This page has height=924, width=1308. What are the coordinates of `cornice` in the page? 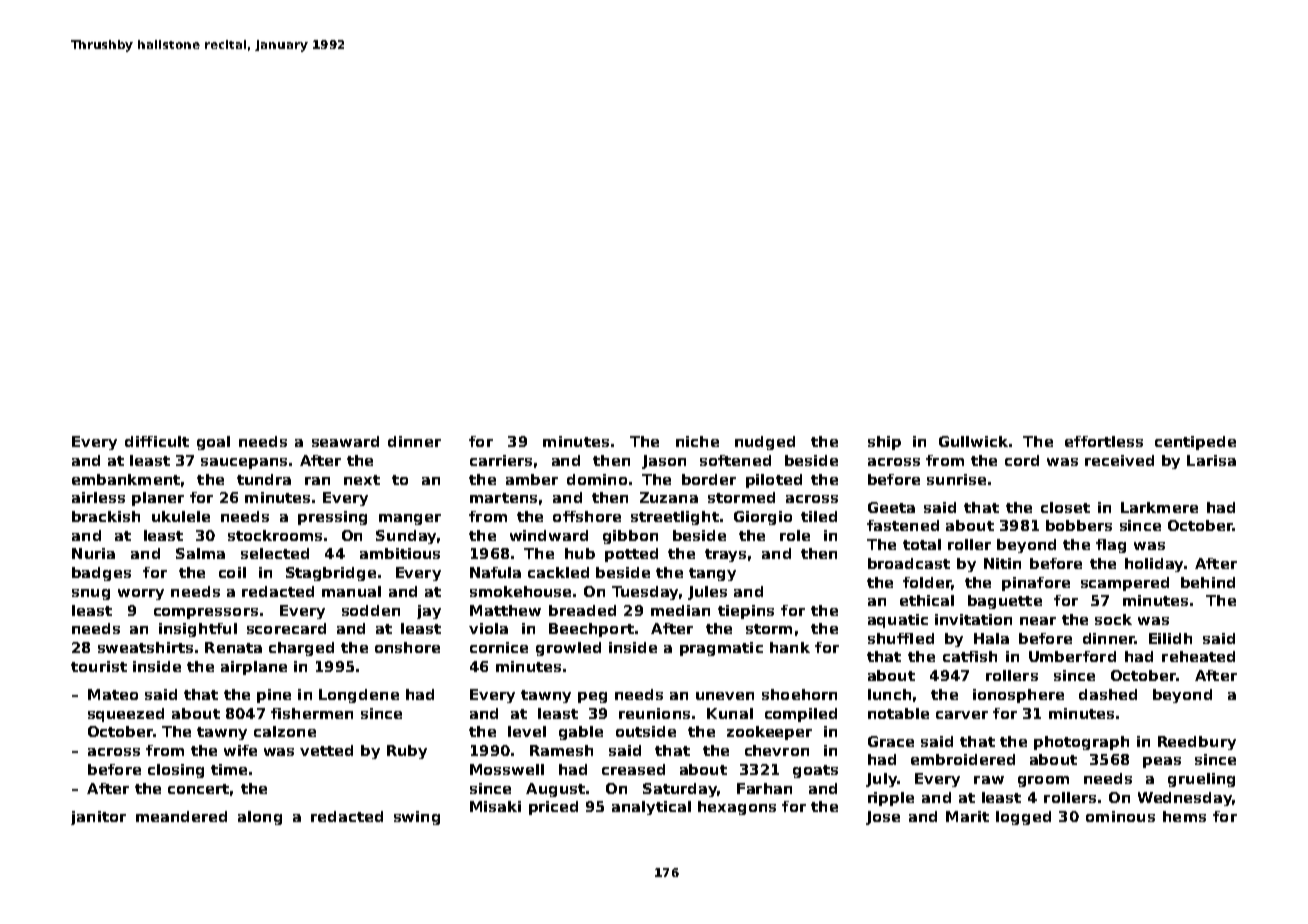 It's located at (499, 647).
